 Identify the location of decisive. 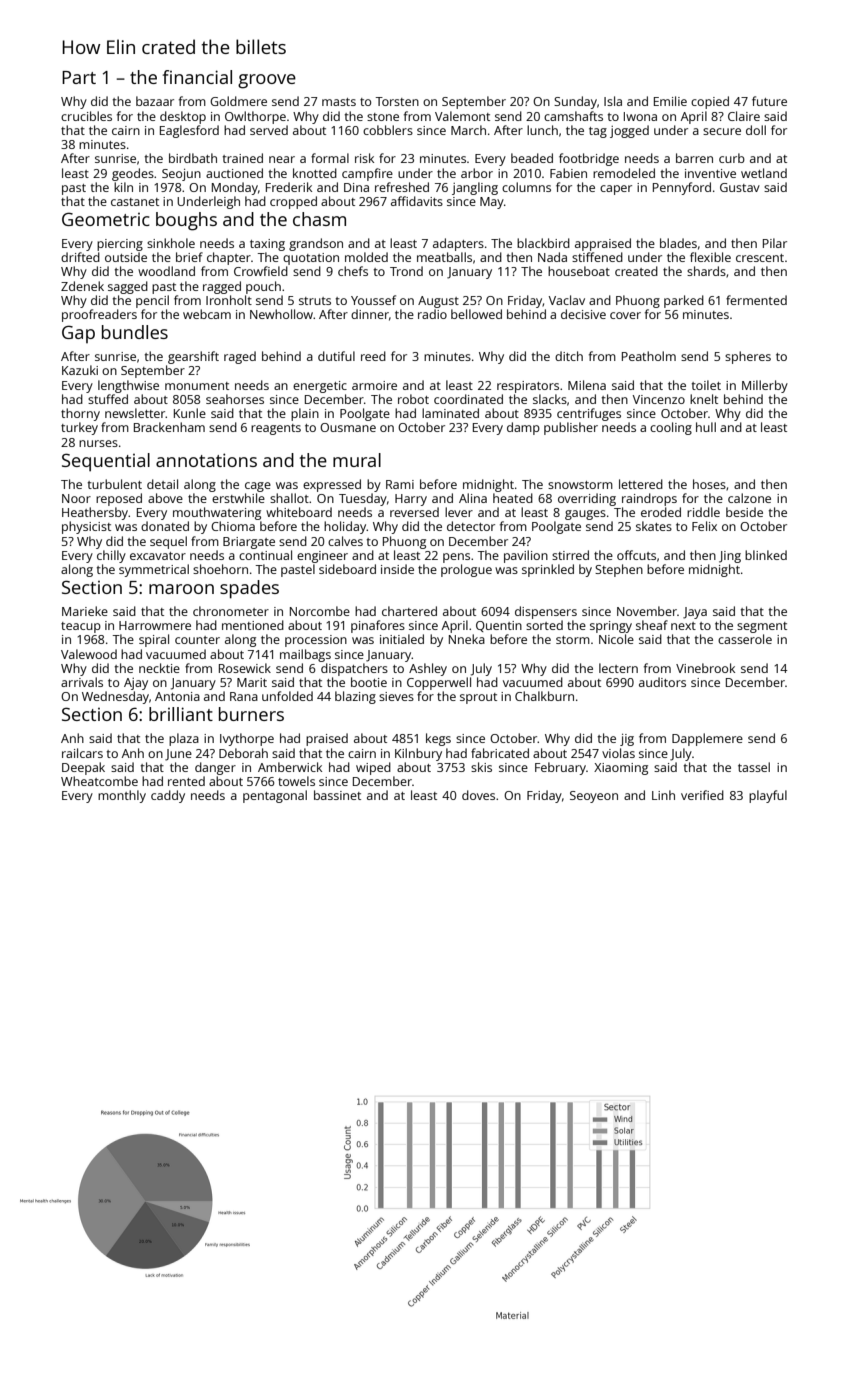
(583, 314).
